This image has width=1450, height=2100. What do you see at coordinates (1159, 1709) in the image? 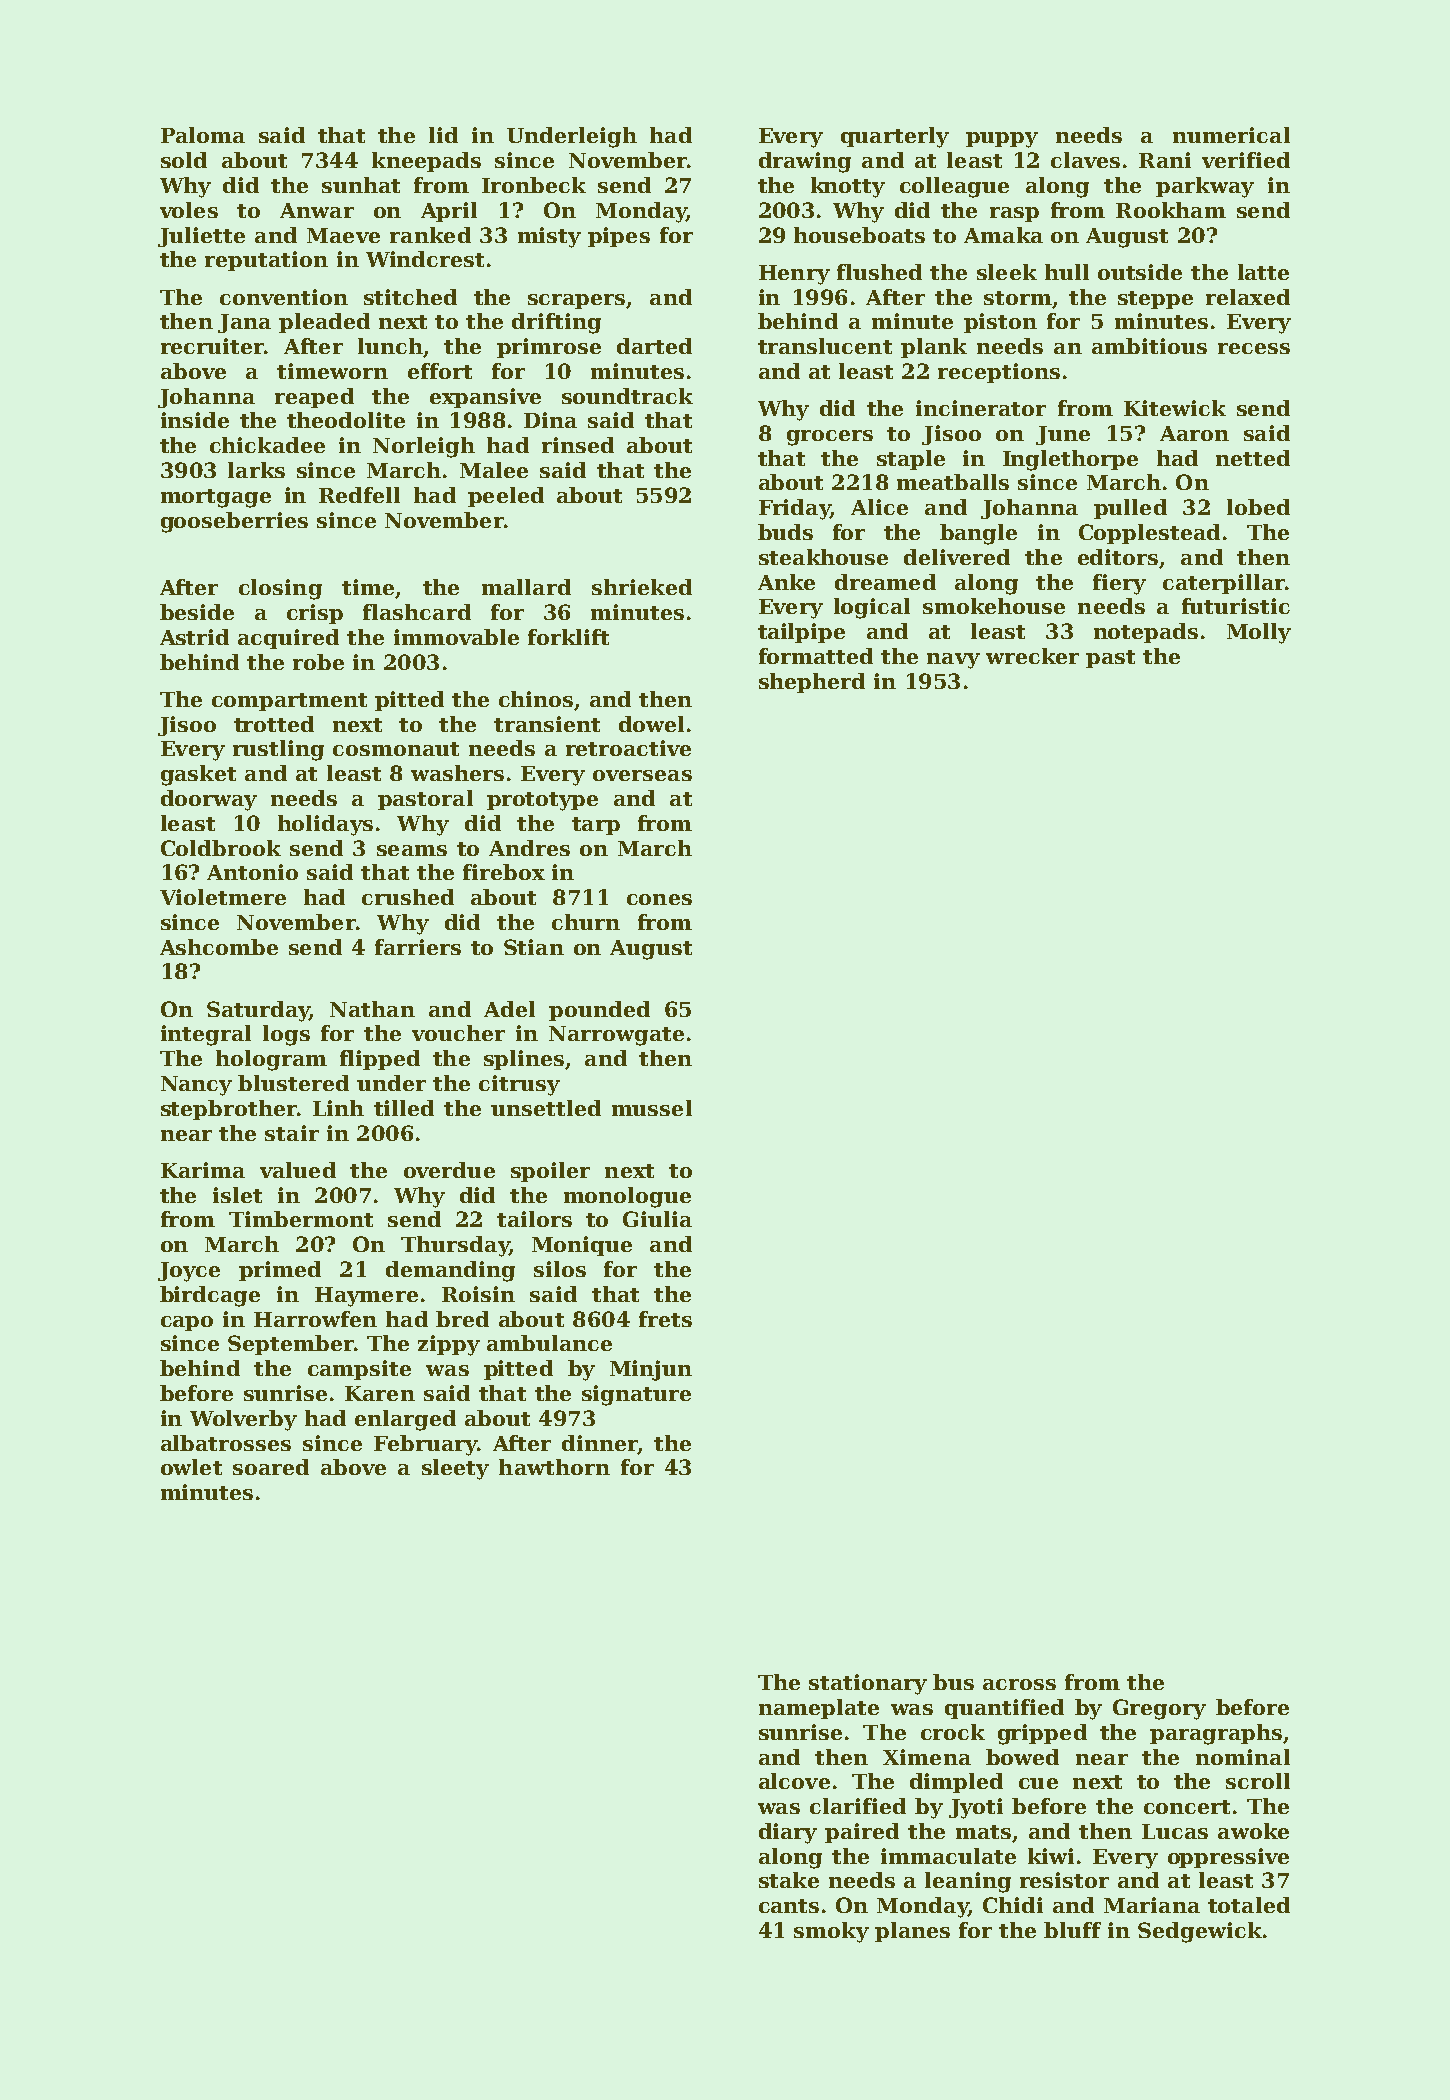
I see `Gregory` at bounding box center [1159, 1709].
